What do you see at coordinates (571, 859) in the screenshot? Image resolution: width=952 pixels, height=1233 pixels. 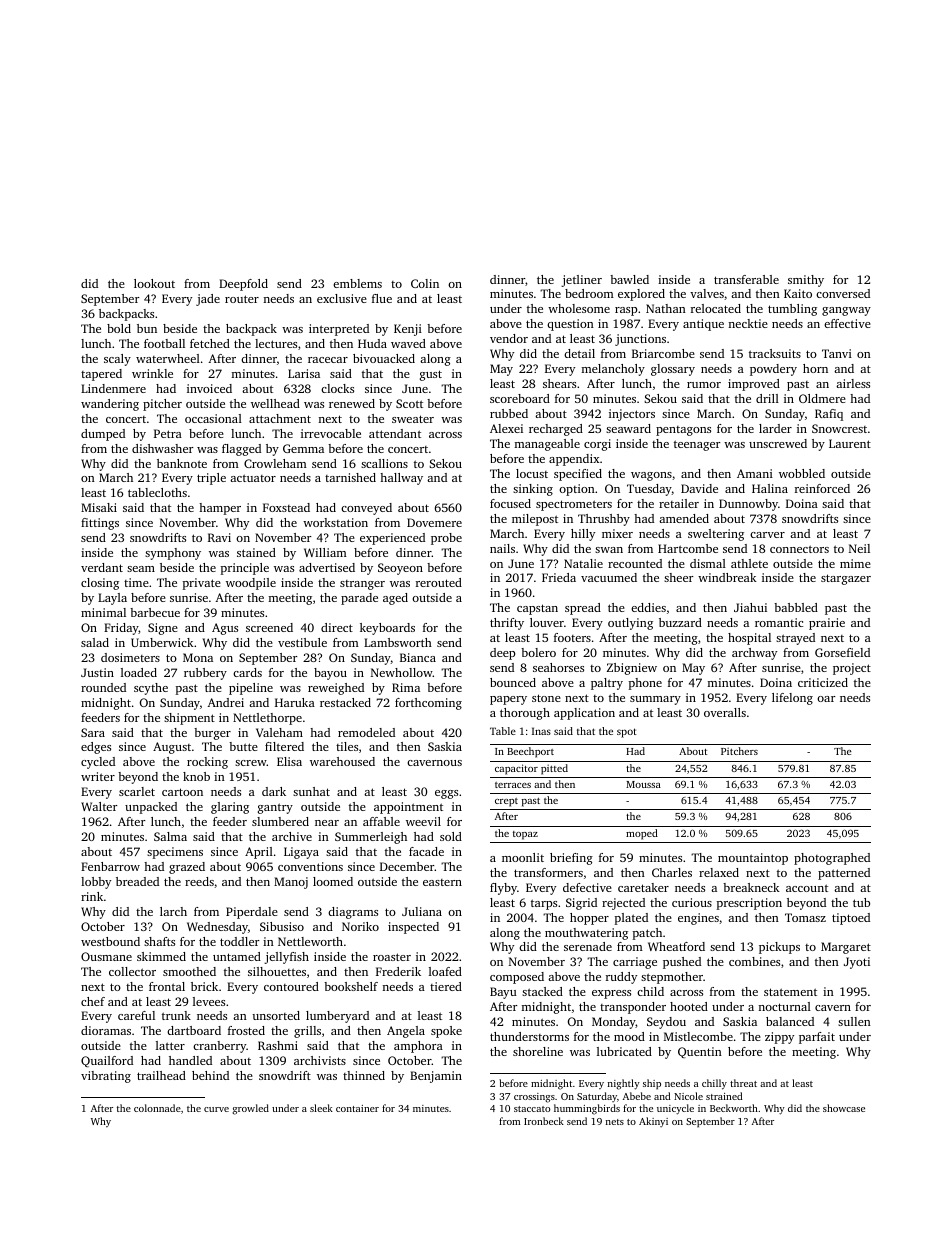 I see `briefing` at bounding box center [571, 859].
